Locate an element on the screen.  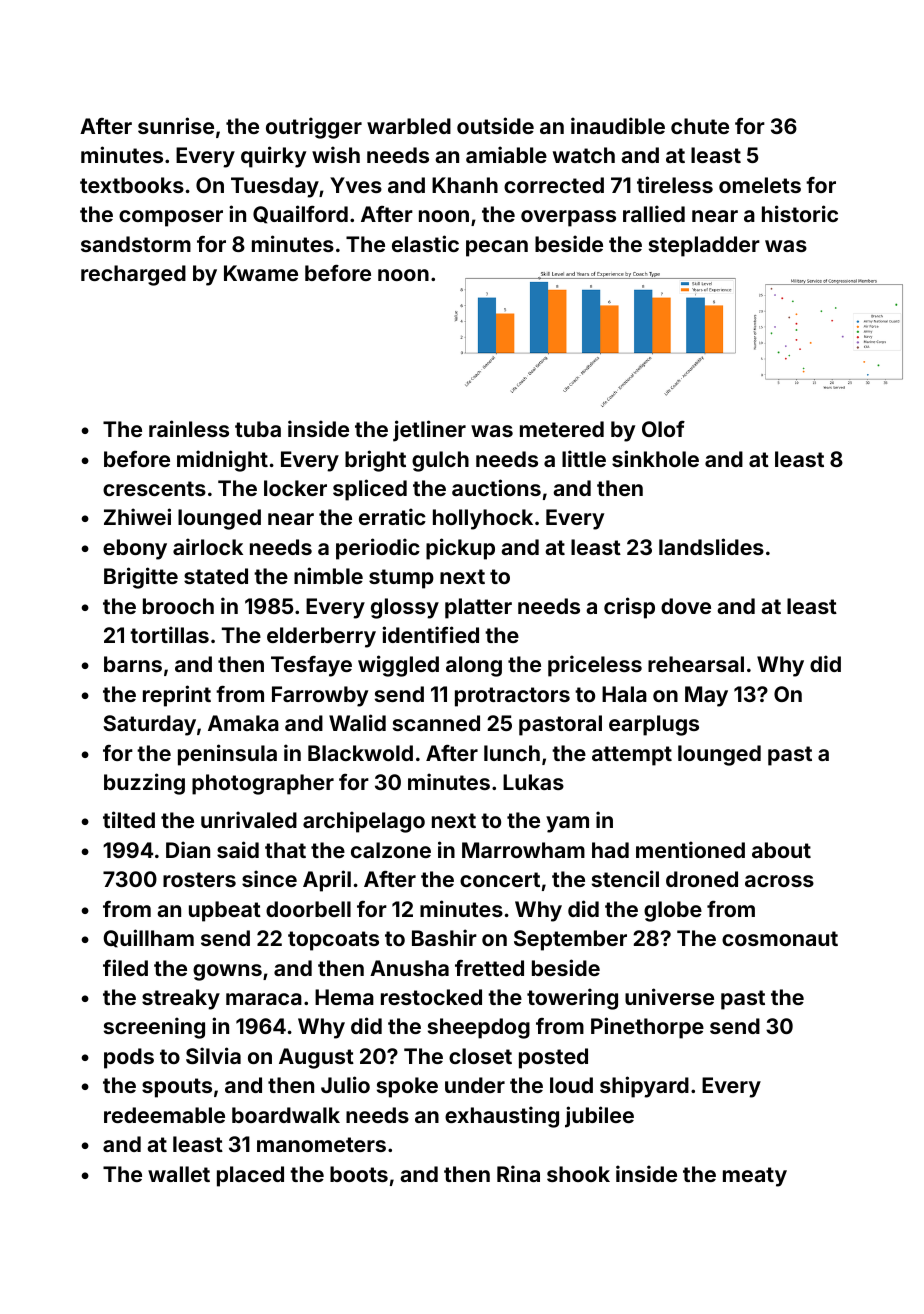
Olof is located at coordinates (663, 429).
